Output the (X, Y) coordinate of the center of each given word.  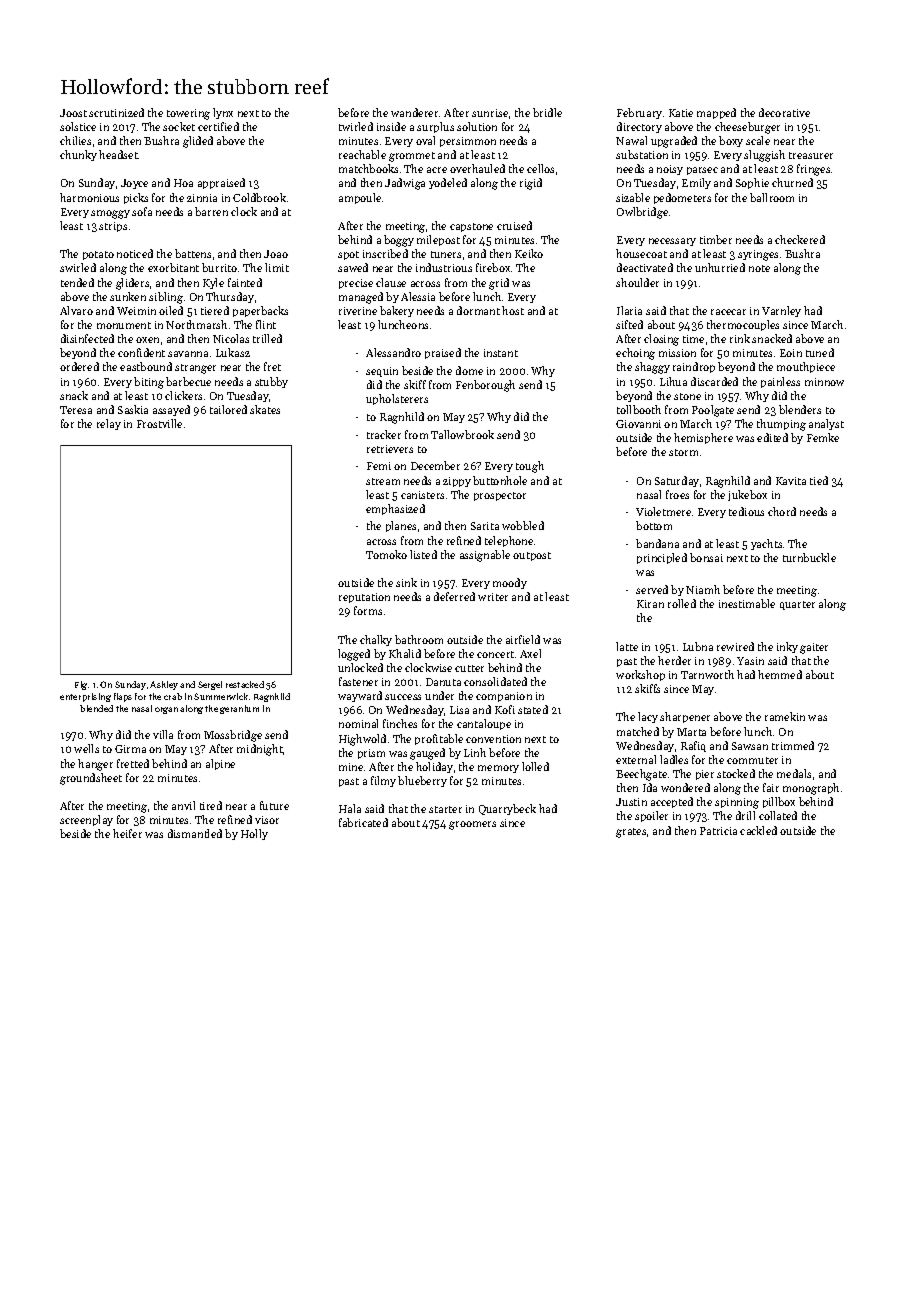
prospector (500, 496)
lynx (223, 113)
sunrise (490, 113)
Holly (254, 834)
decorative (784, 112)
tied (819, 480)
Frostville (159, 423)
